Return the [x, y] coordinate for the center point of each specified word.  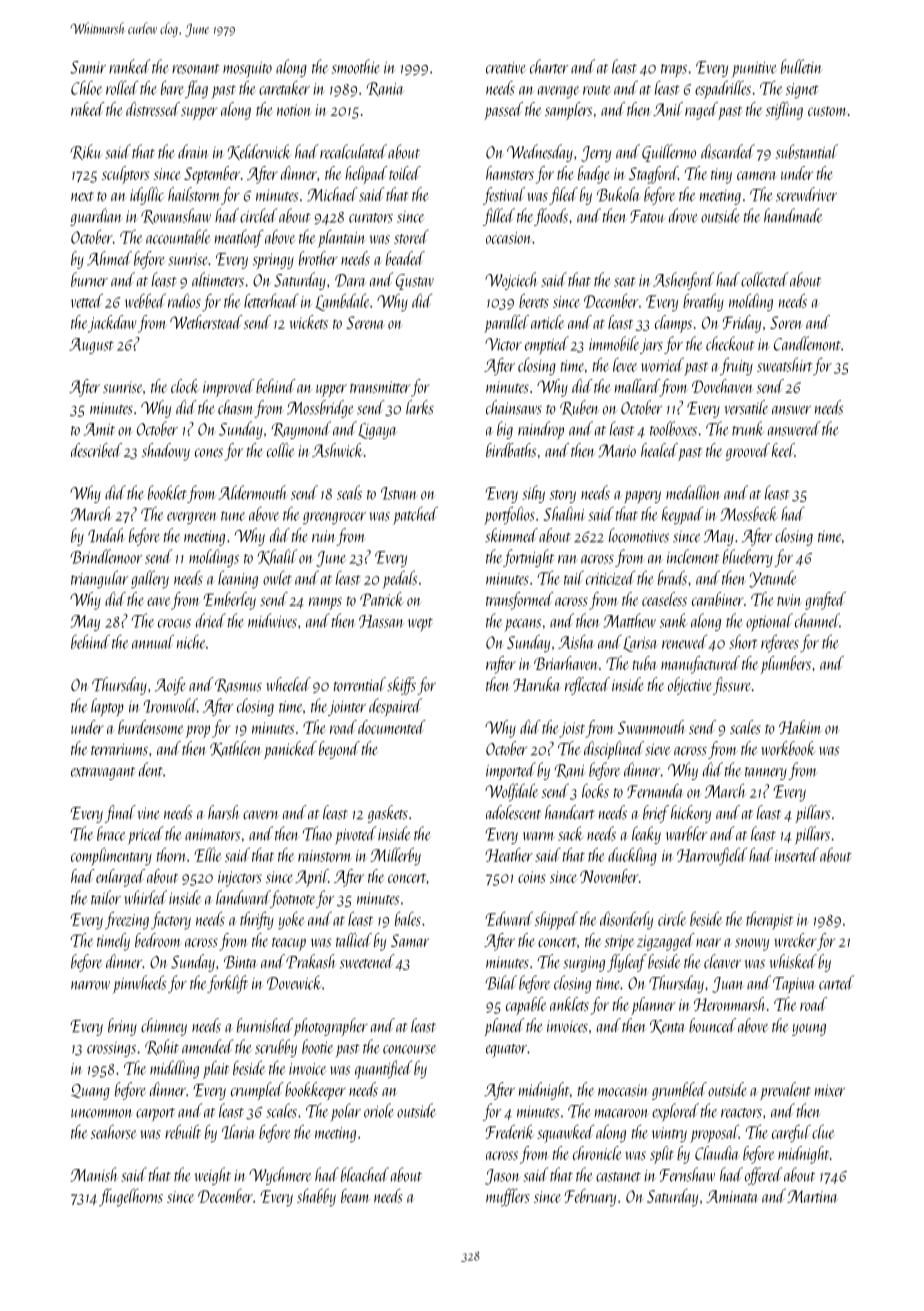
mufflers [508, 1197]
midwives [272, 620]
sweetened [367, 961]
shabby [316, 1197]
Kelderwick [259, 152]
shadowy [166, 452]
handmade [793, 215]
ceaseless [664, 599]
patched [415, 515]
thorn [171, 854]
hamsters [510, 173]
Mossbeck [748, 513]
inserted [797, 855]
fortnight [528, 558]
